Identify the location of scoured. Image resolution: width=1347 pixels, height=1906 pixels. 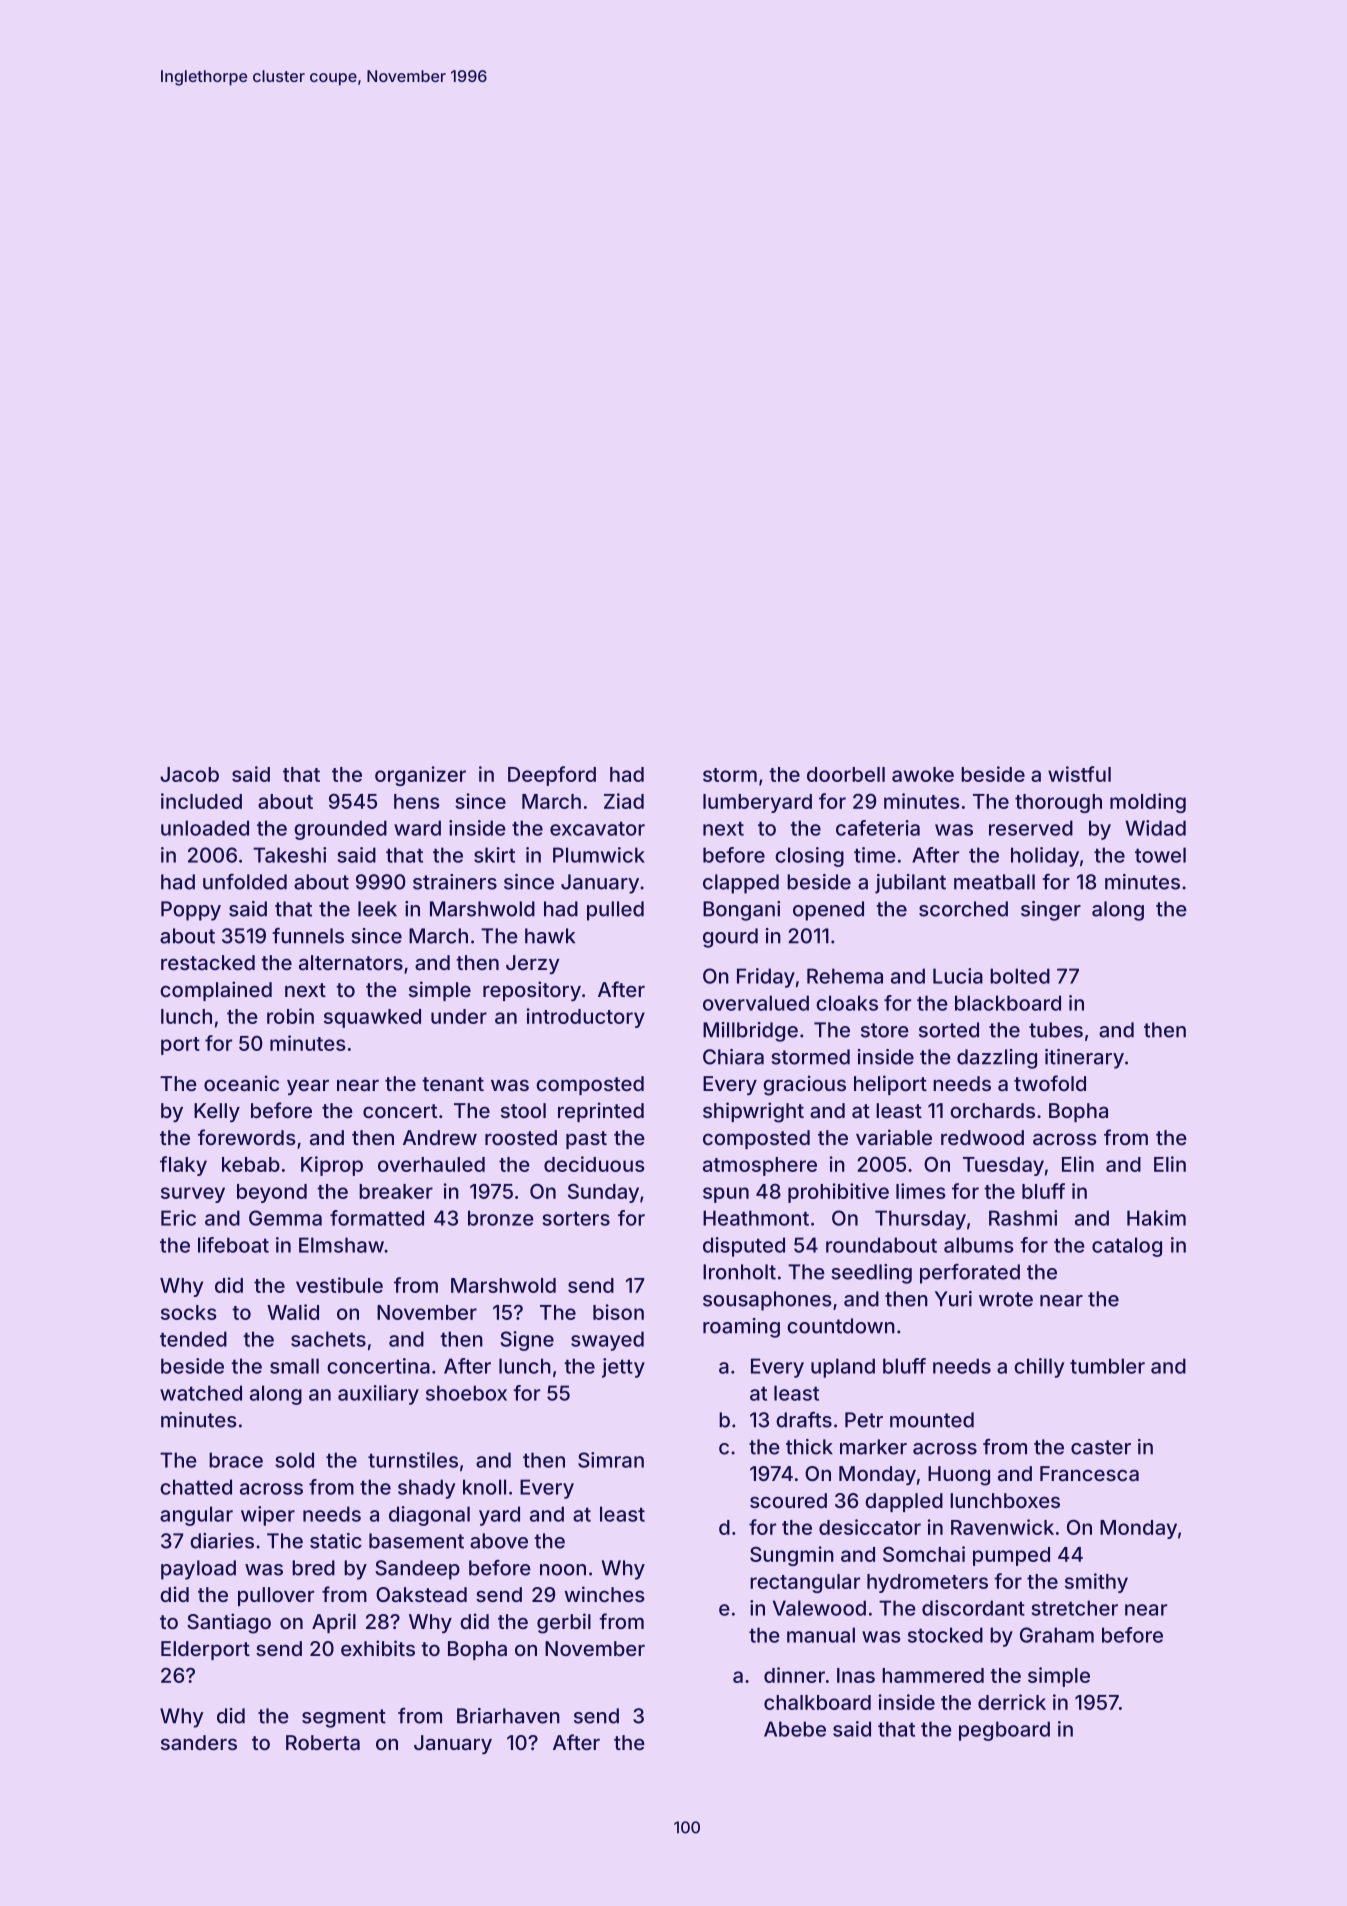
(788, 1500).
